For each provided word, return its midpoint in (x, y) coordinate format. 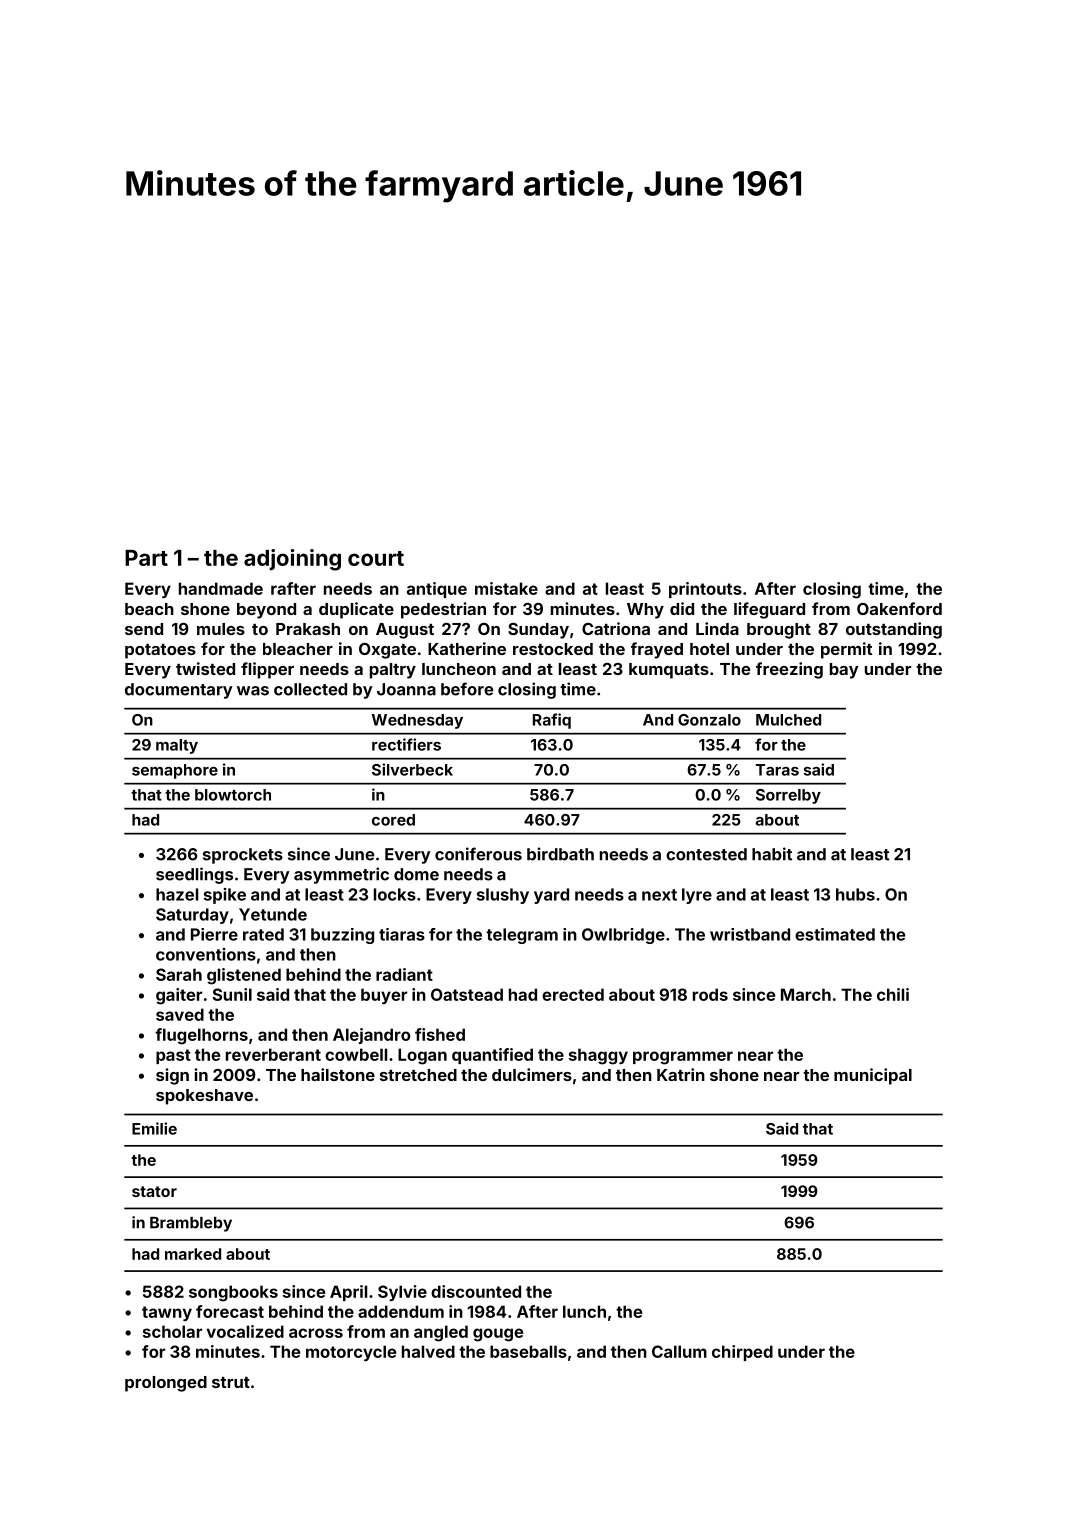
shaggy (598, 1056)
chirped (742, 1353)
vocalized (245, 1331)
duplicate (356, 610)
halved (428, 1351)
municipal (873, 1076)
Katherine (467, 648)
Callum (679, 1351)
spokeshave (204, 1097)
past (173, 1056)
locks (395, 894)
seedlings (194, 875)
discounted (476, 1291)
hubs (855, 894)
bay (844, 671)
